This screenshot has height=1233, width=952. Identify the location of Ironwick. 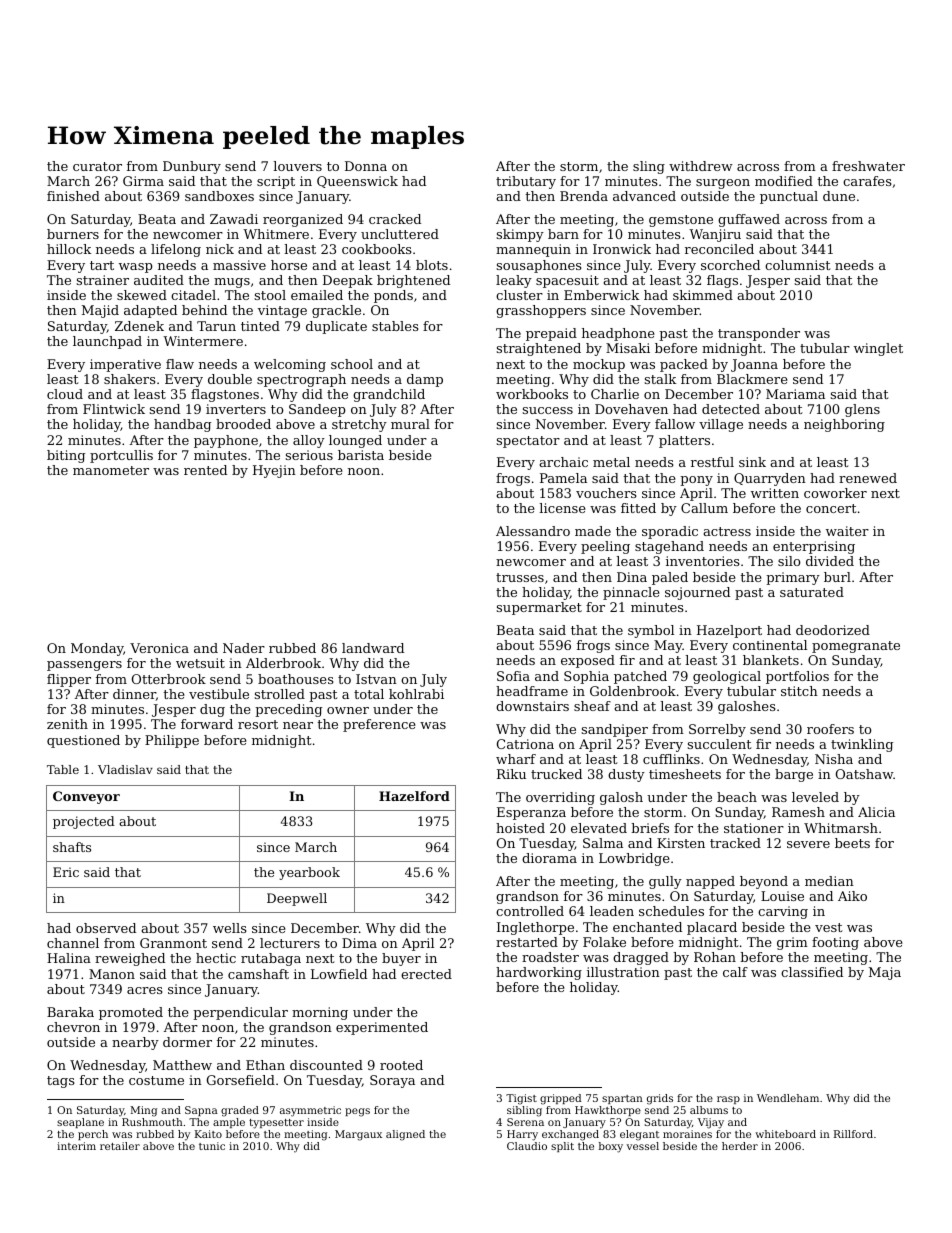
(622, 249).
